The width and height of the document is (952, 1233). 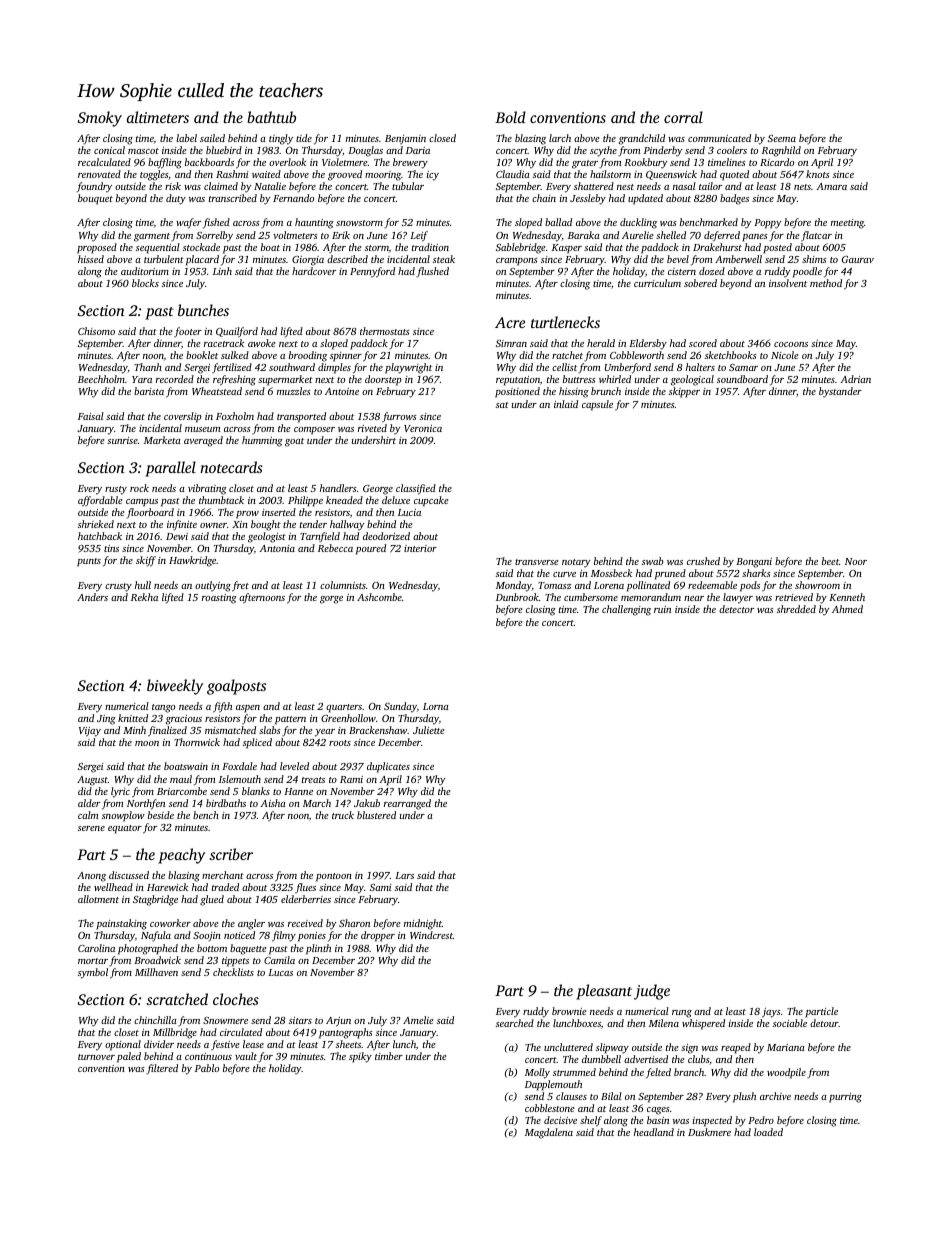 What do you see at coordinates (152, 237) in the document?
I see `garment` at bounding box center [152, 237].
